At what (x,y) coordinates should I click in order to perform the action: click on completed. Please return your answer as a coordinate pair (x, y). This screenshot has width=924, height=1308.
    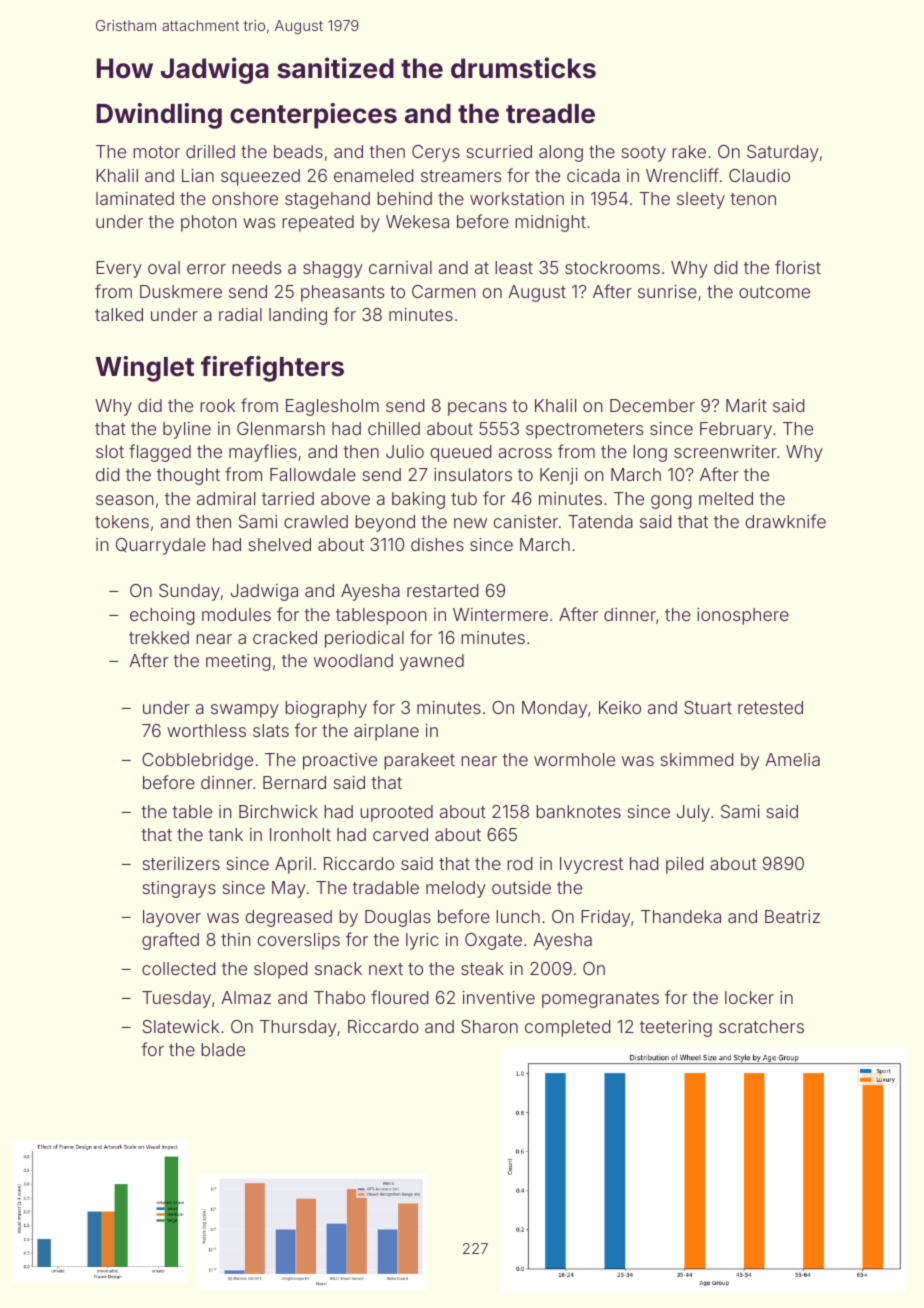
    Looking at the image, I should click on (568, 1028).
